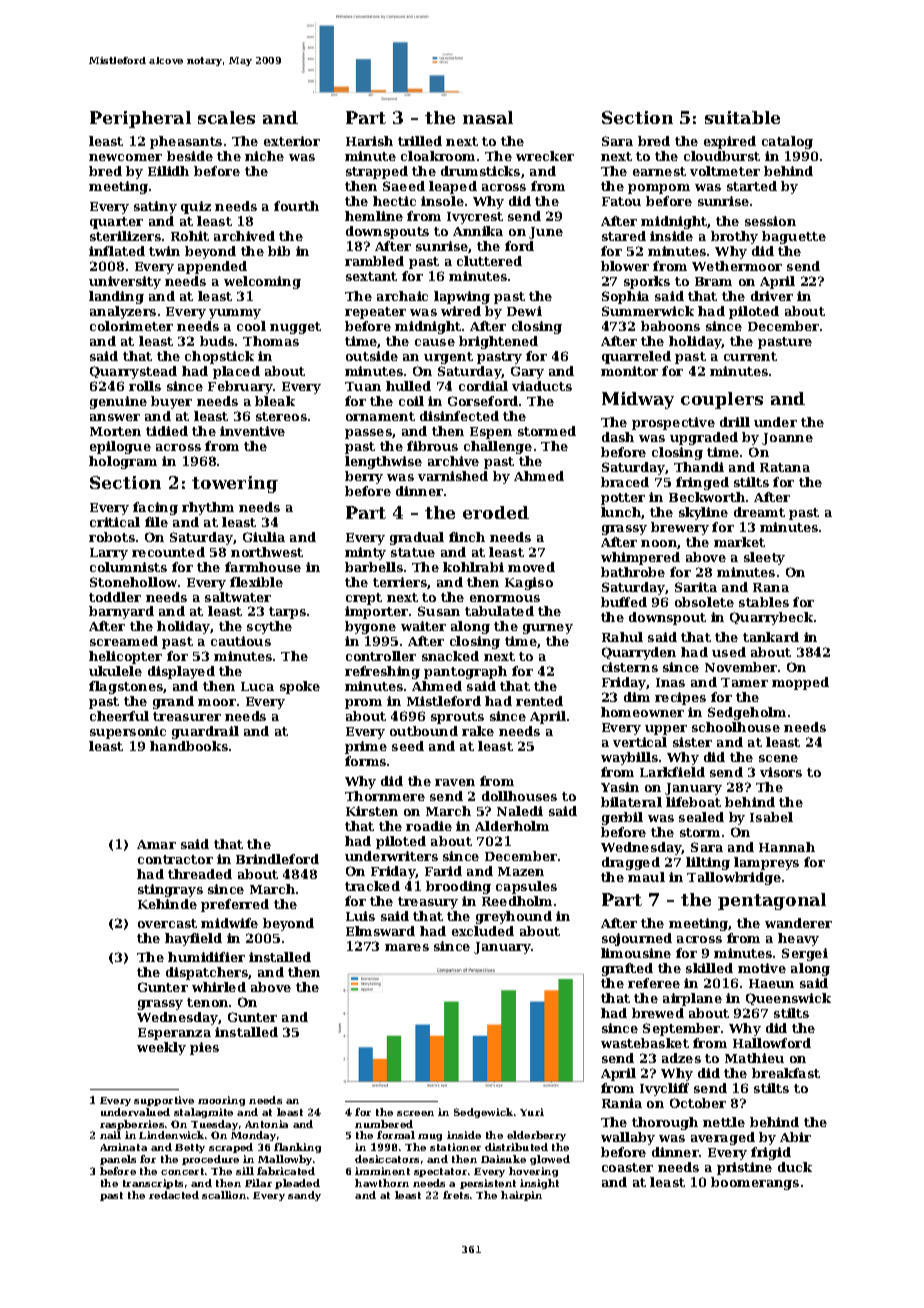  I want to click on suitable, so click(742, 117).
